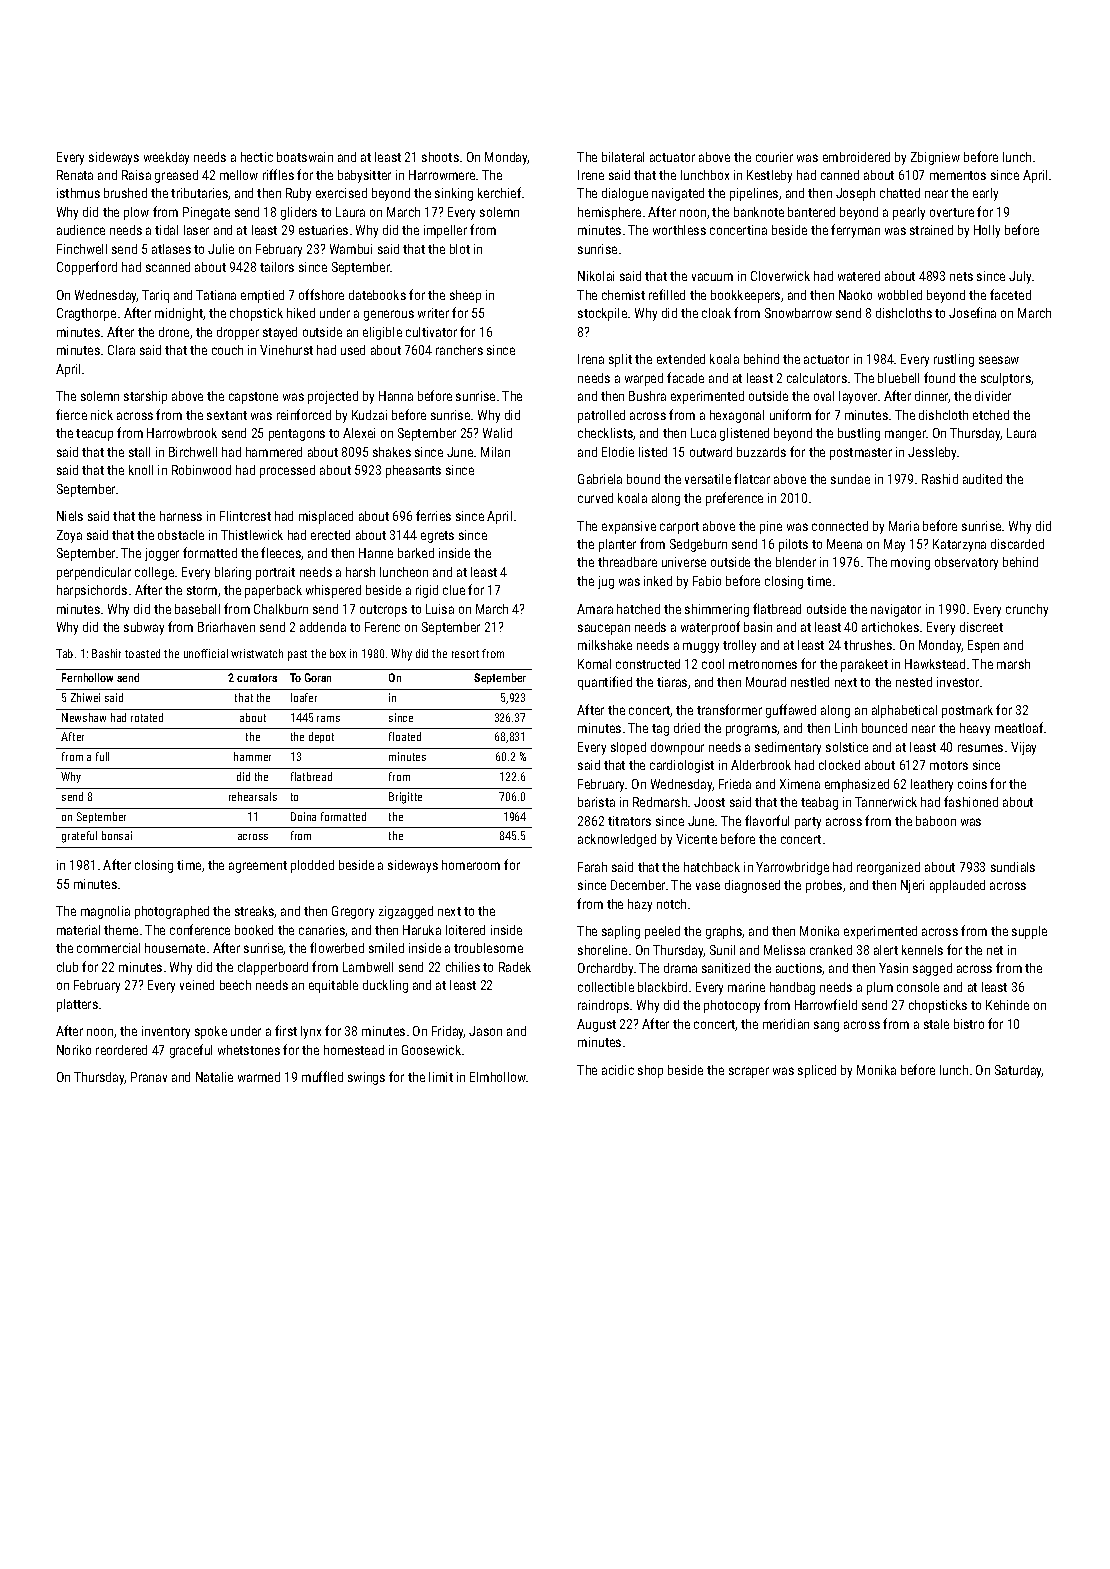  Describe the element at coordinates (752, 886) in the page. I see `diagnosed` at that location.
